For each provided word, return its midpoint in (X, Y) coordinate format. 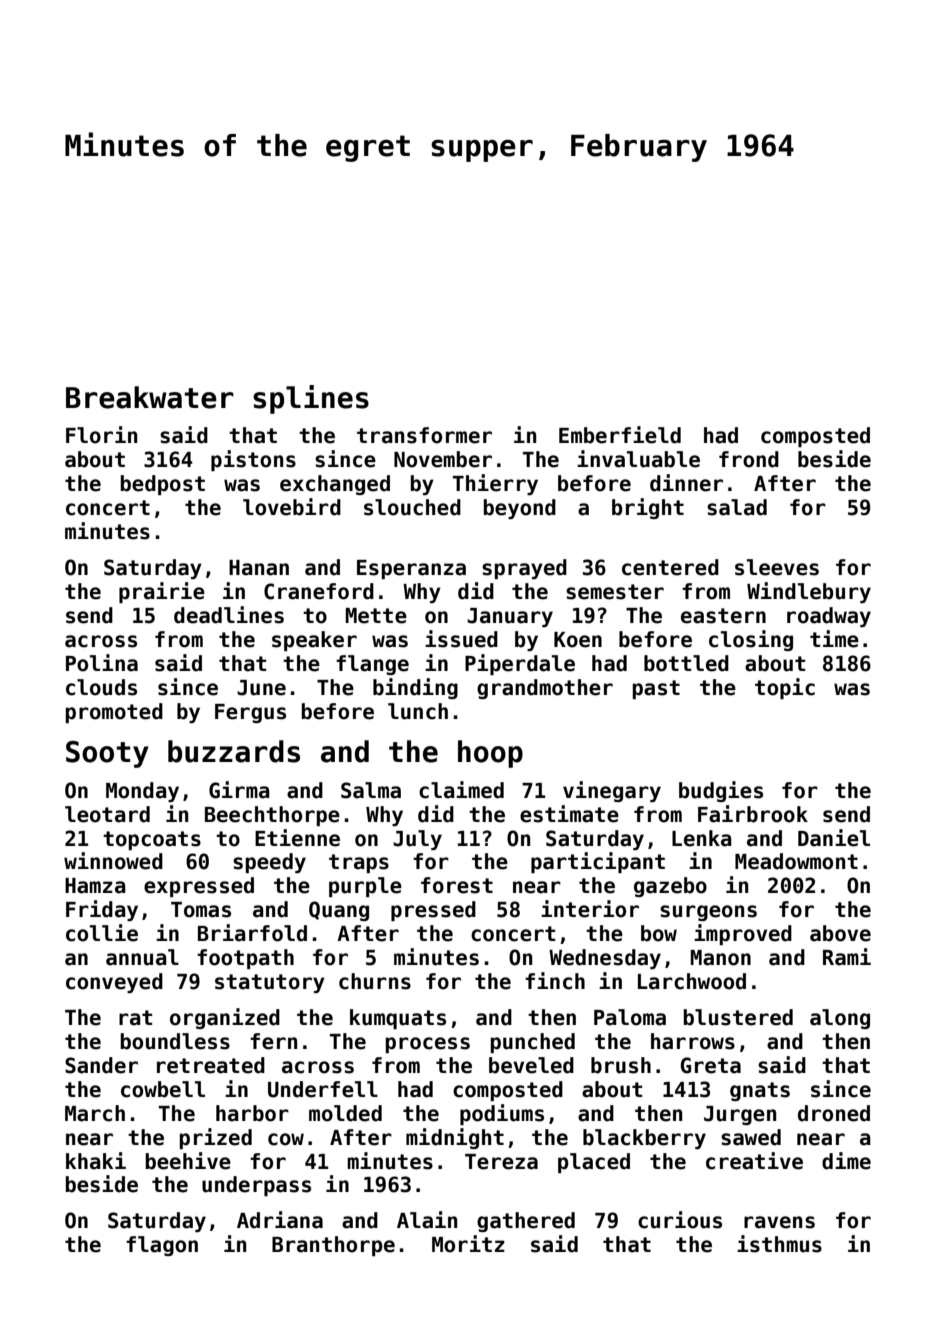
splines (311, 399)
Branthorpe (333, 1246)
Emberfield (620, 435)
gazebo (670, 887)
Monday (142, 792)
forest (457, 885)
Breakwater (150, 397)
